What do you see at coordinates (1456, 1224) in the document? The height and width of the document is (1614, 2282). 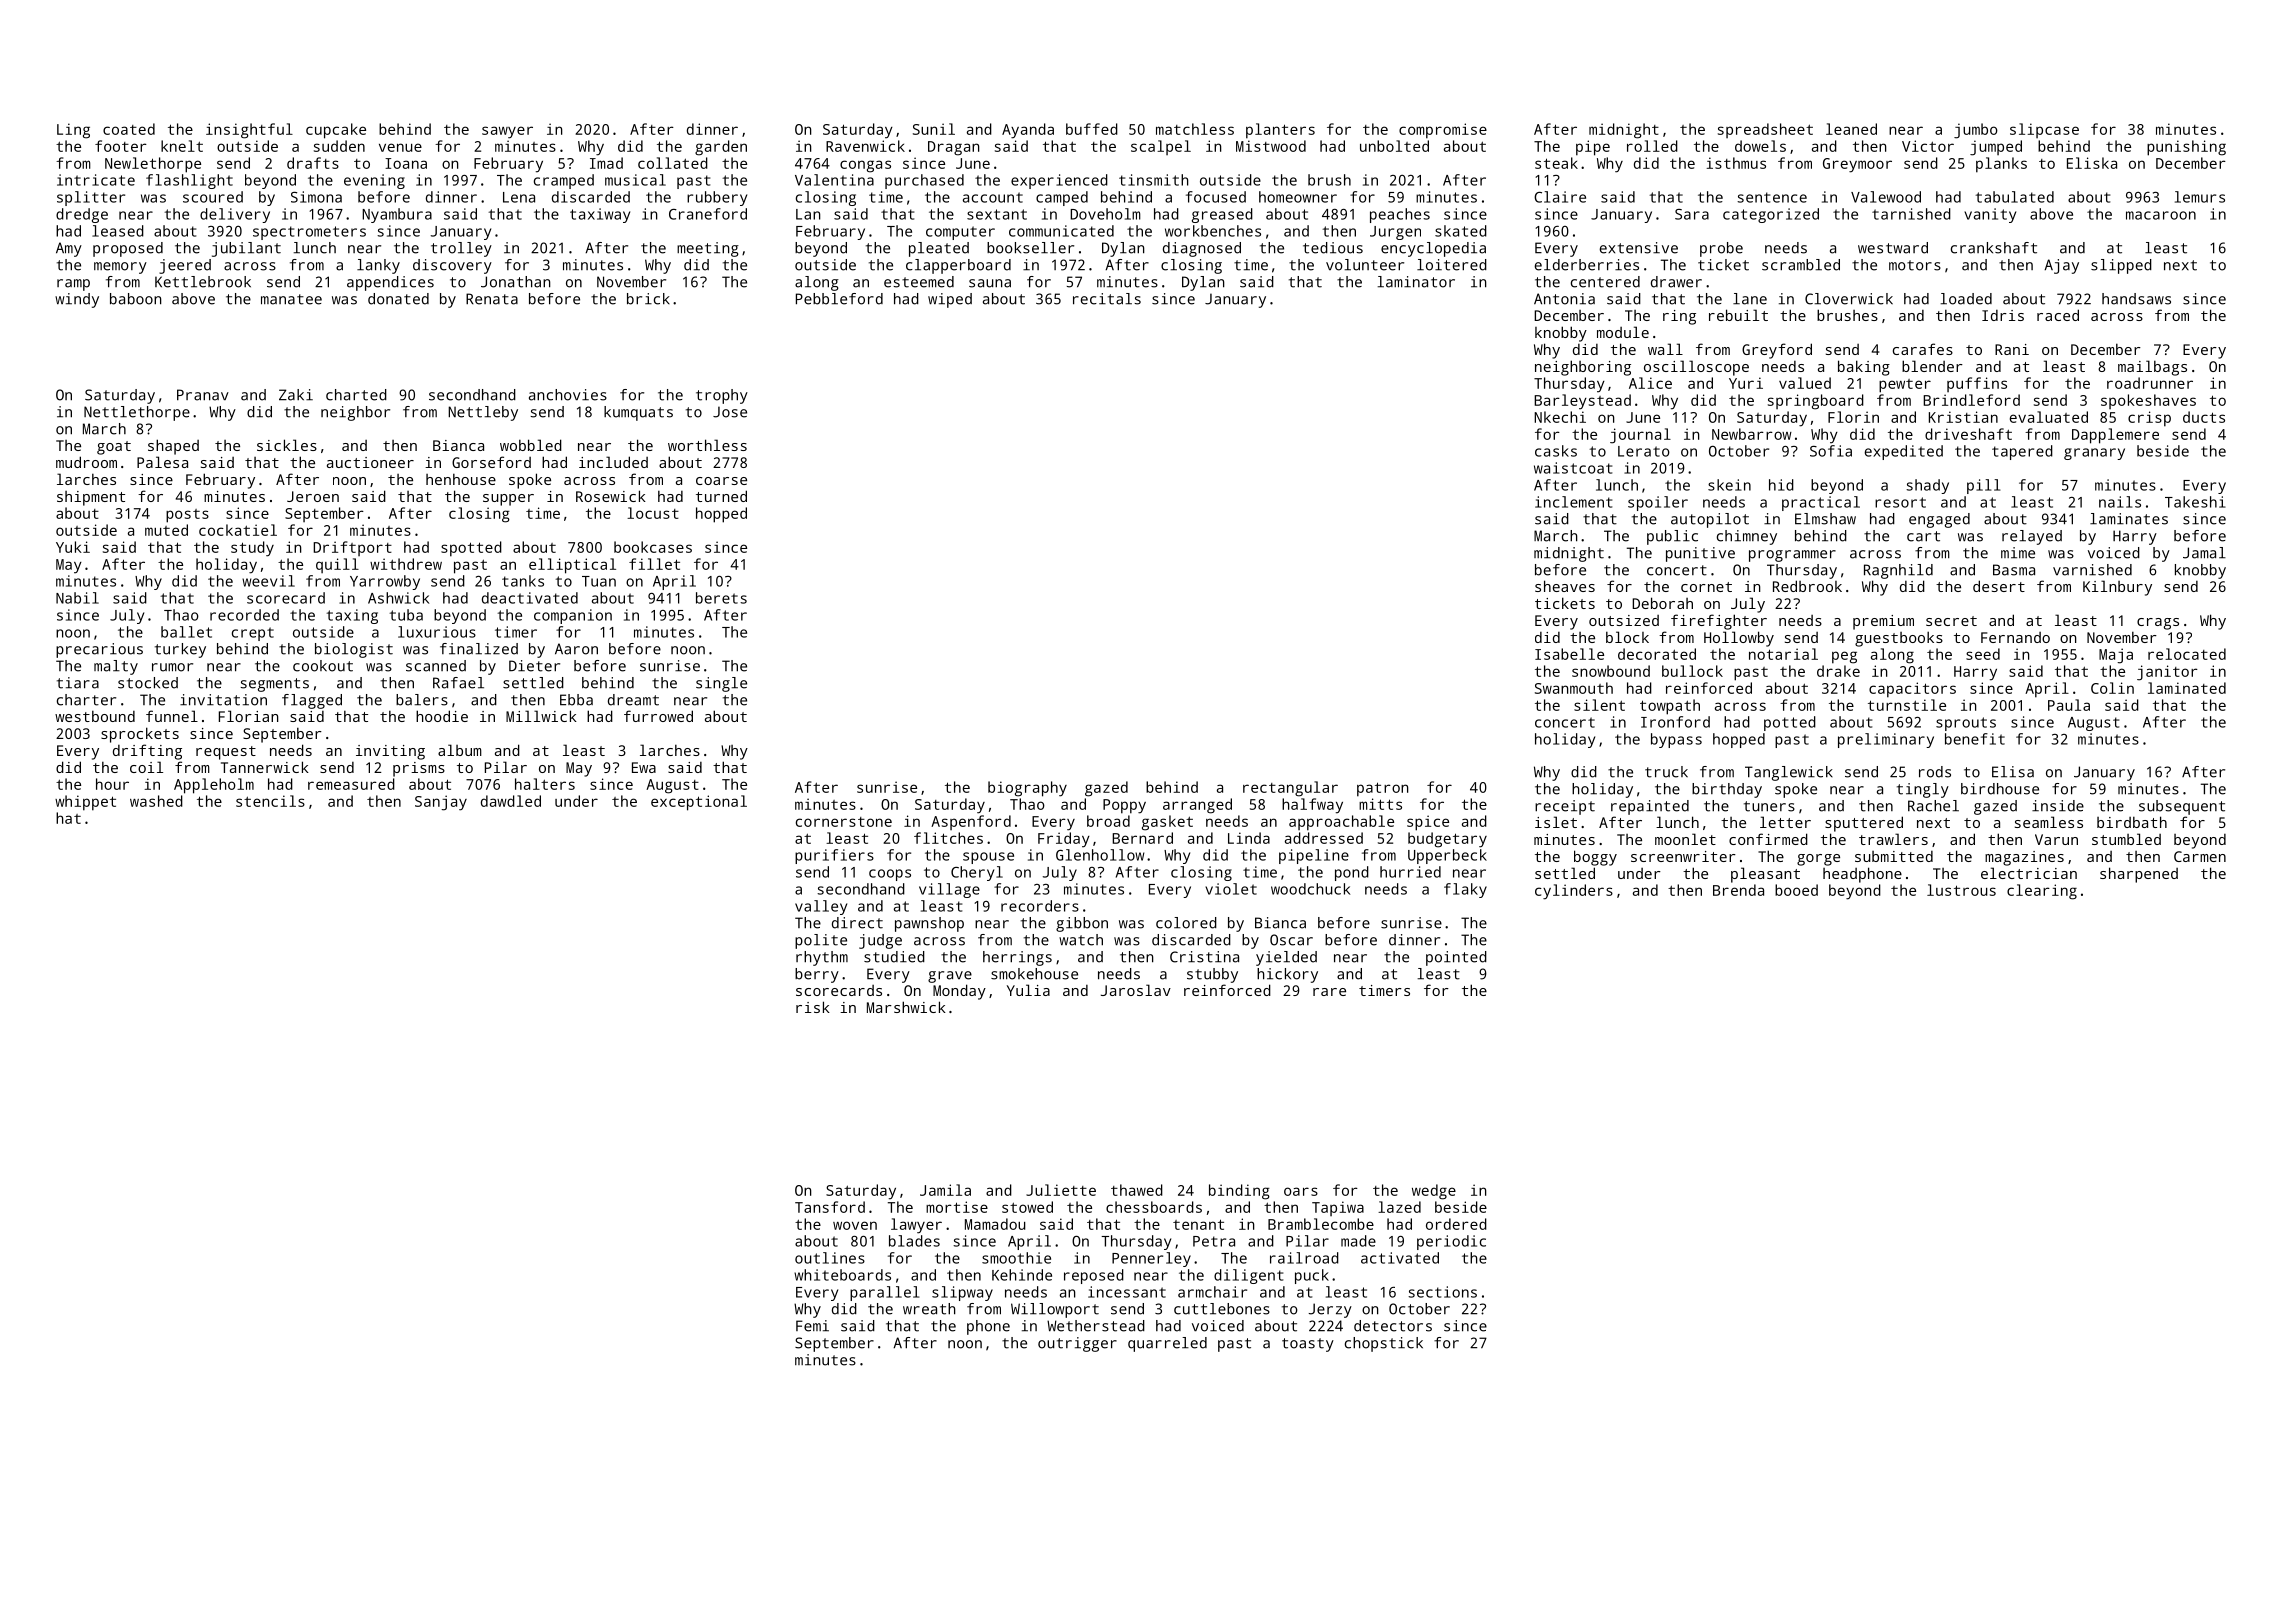 I see `ordered` at bounding box center [1456, 1224].
